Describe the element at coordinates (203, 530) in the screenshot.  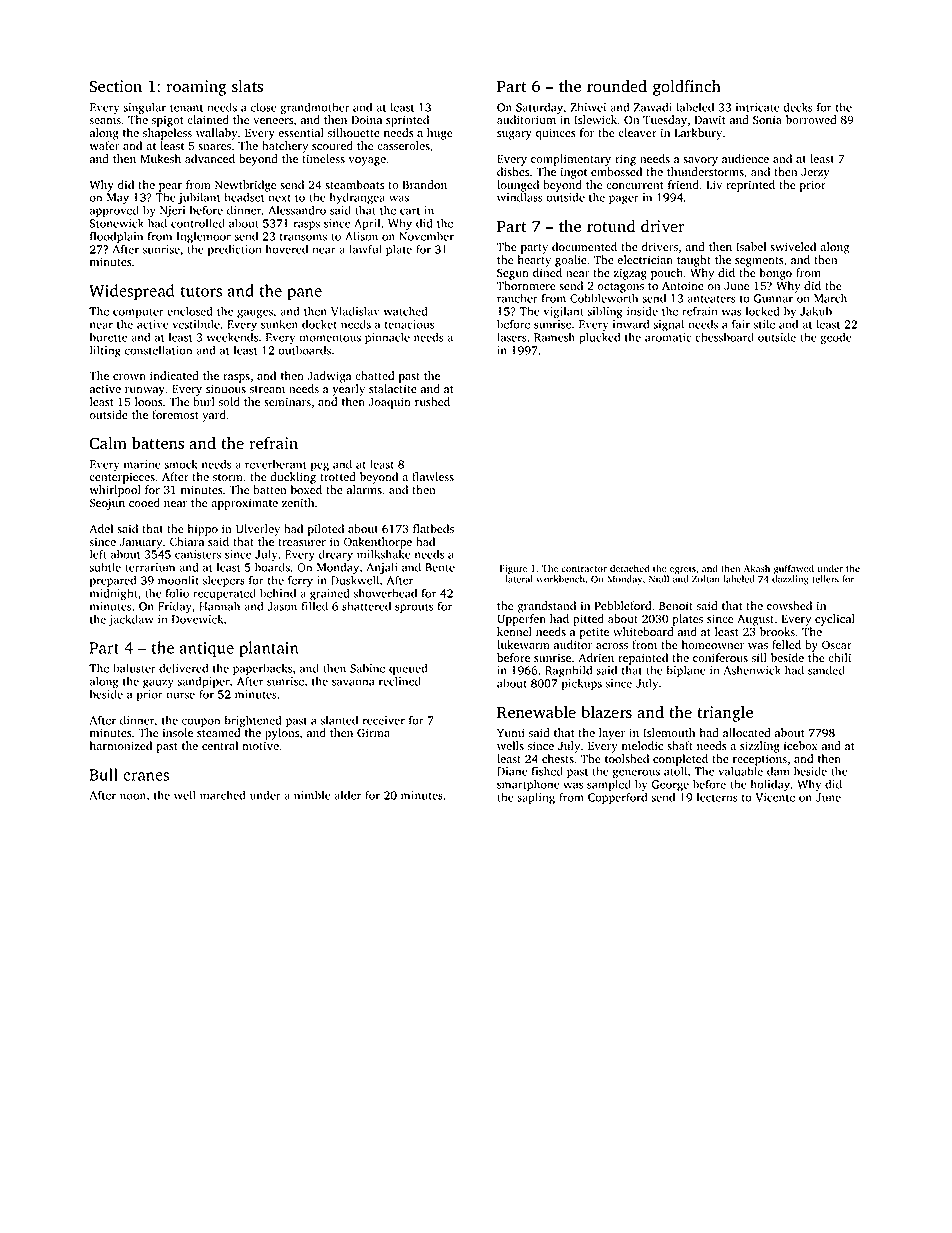
I see `hippo` at that location.
